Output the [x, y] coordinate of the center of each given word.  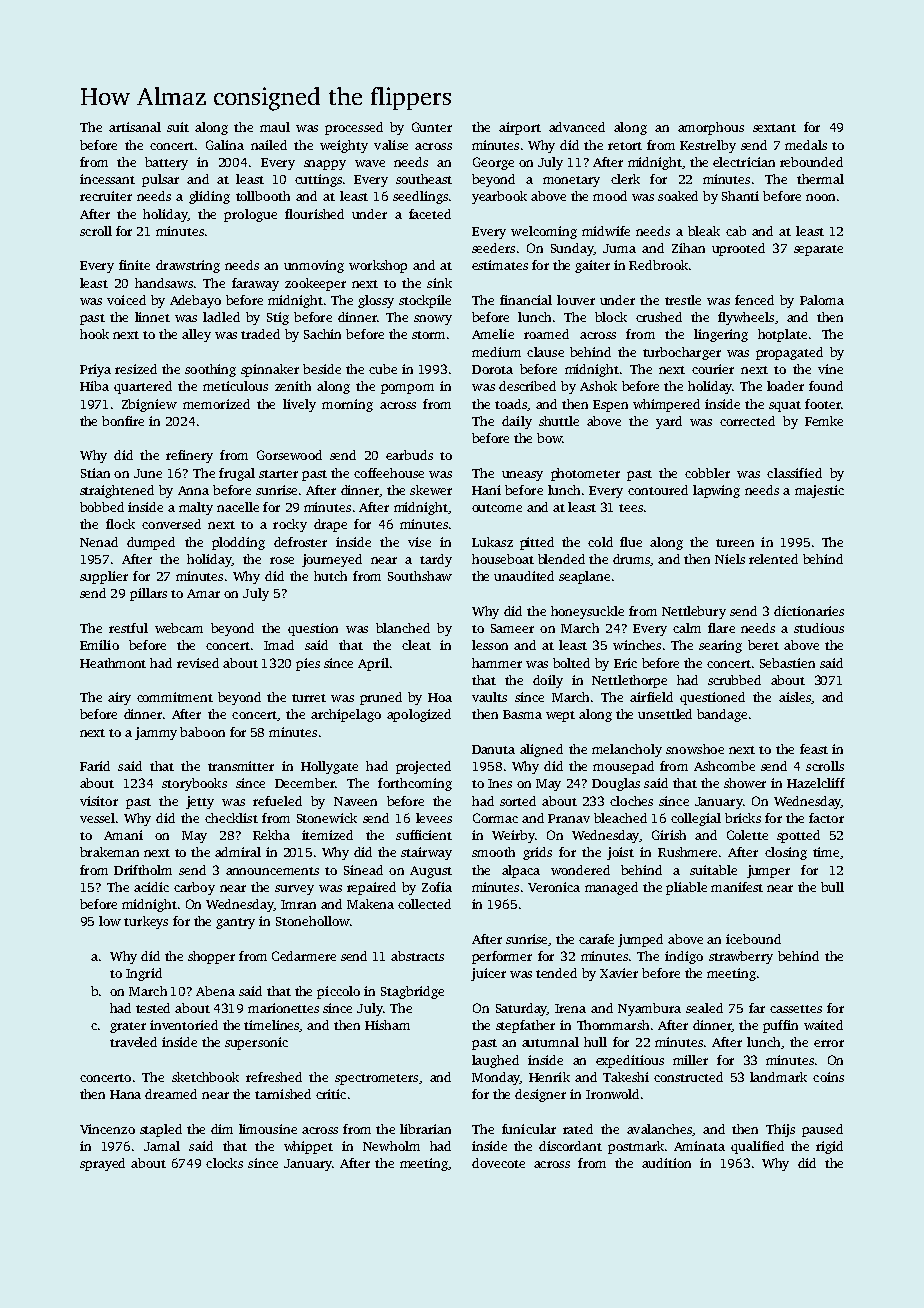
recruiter [106, 196]
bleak [704, 231]
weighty [344, 146]
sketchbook [205, 1077]
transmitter [241, 766]
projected [423, 767]
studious [819, 628]
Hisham [387, 1025]
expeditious [630, 1061]
